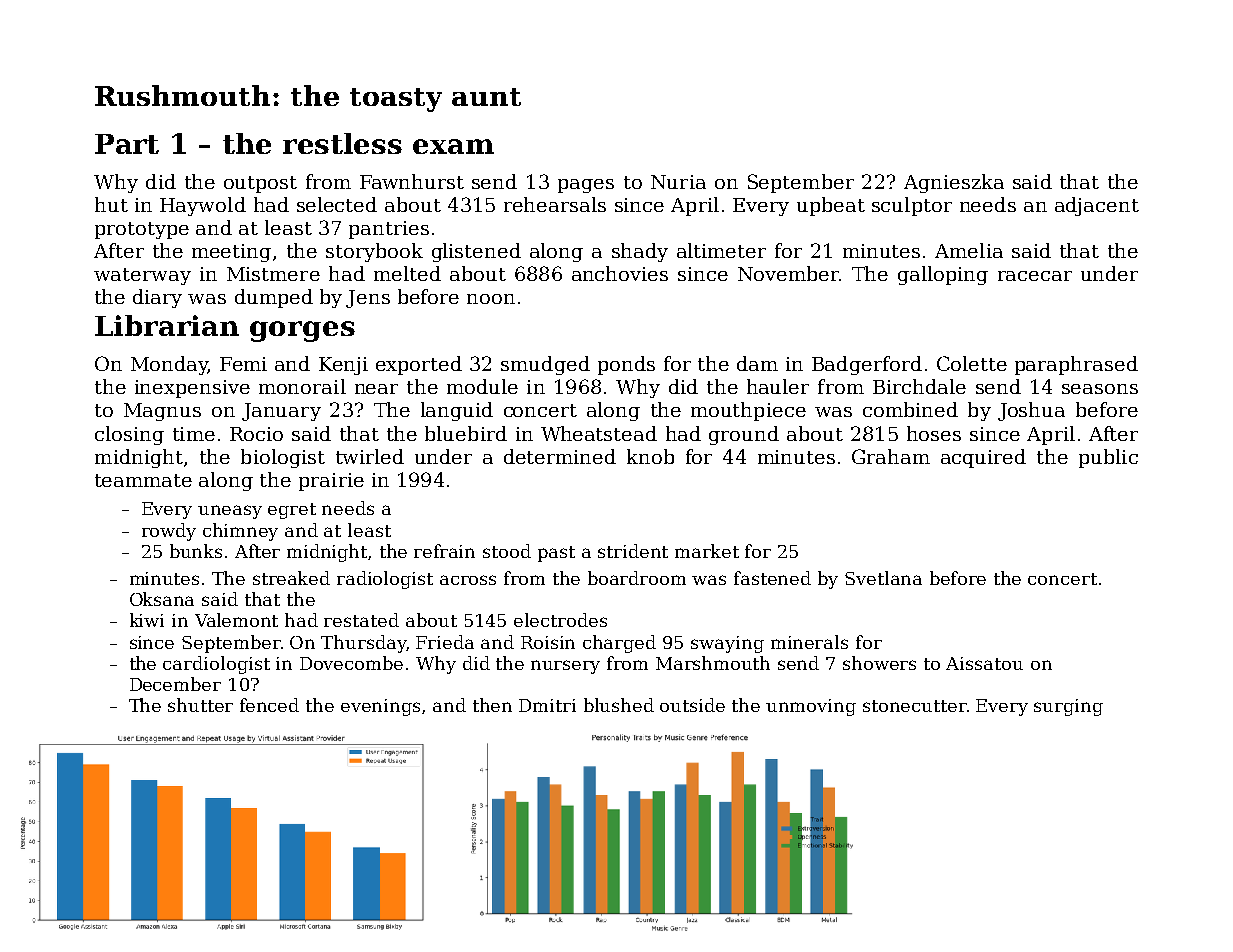 This image has height=952, width=1233. What do you see at coordinates (954, 183) in the image?
I see `Agnieszka` at bounding box center [954, 183].
